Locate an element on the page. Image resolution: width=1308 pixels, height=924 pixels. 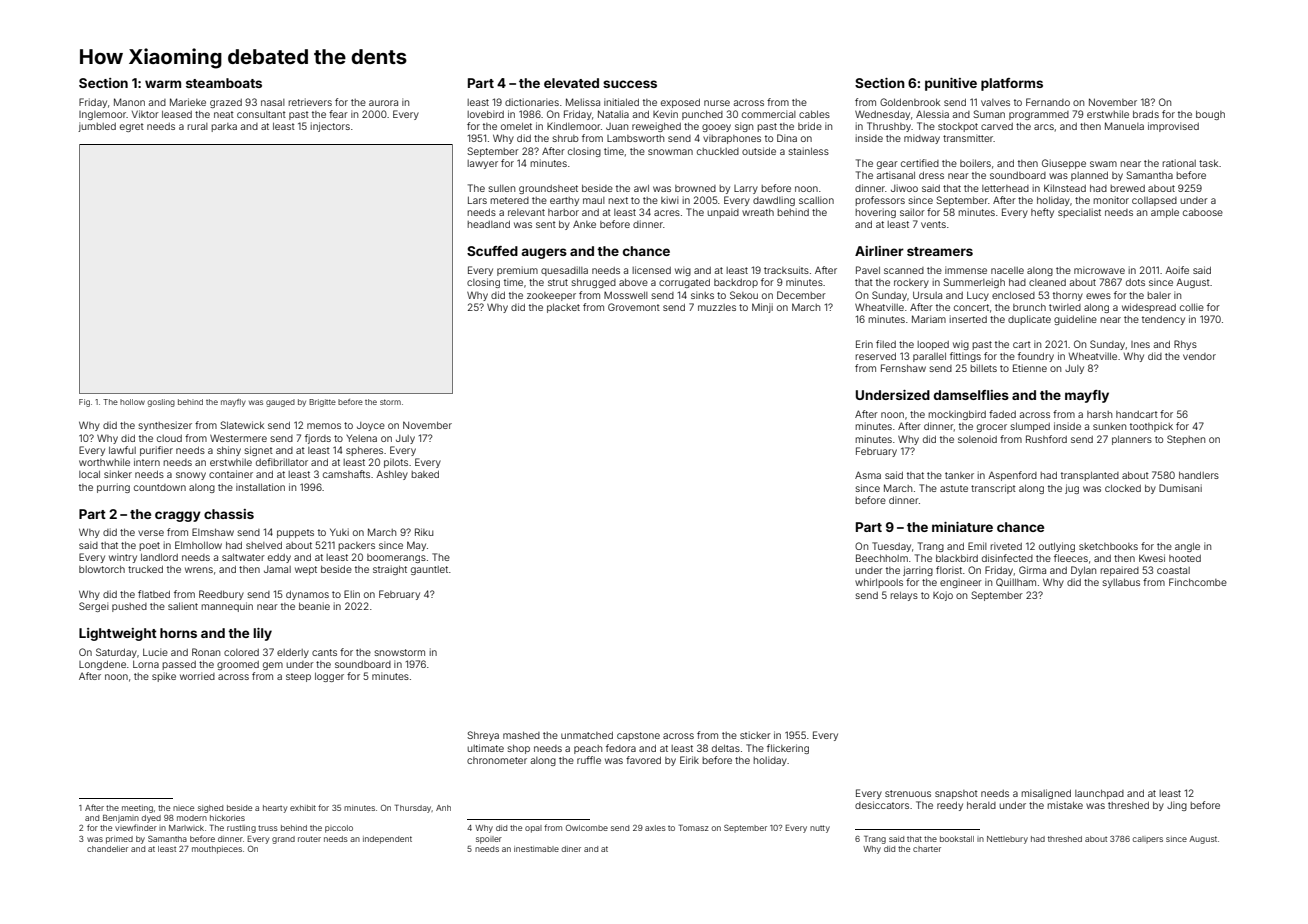
baked is located at coordinates (425, 474).
